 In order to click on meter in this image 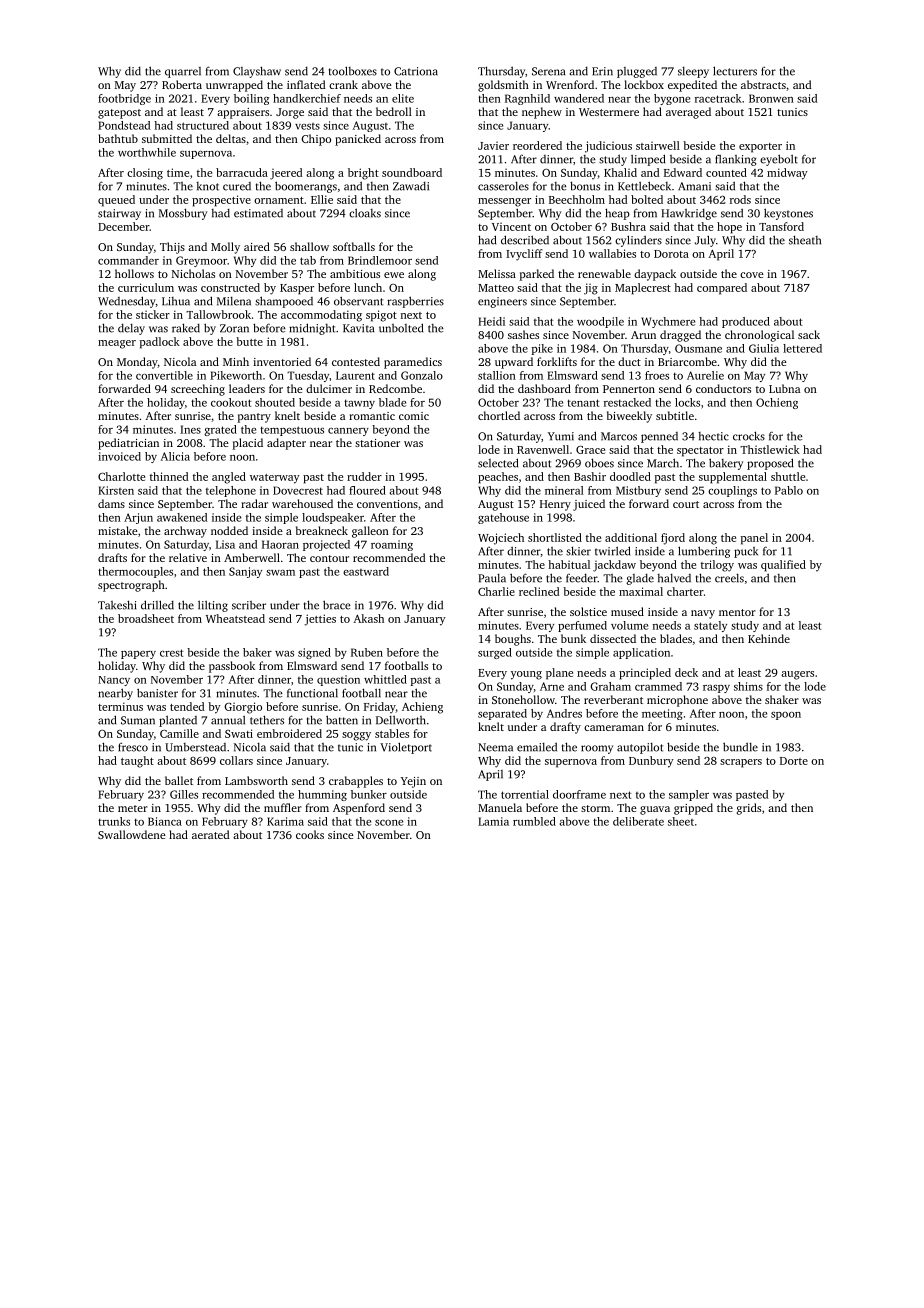, I will do `click(133, 808)`.
